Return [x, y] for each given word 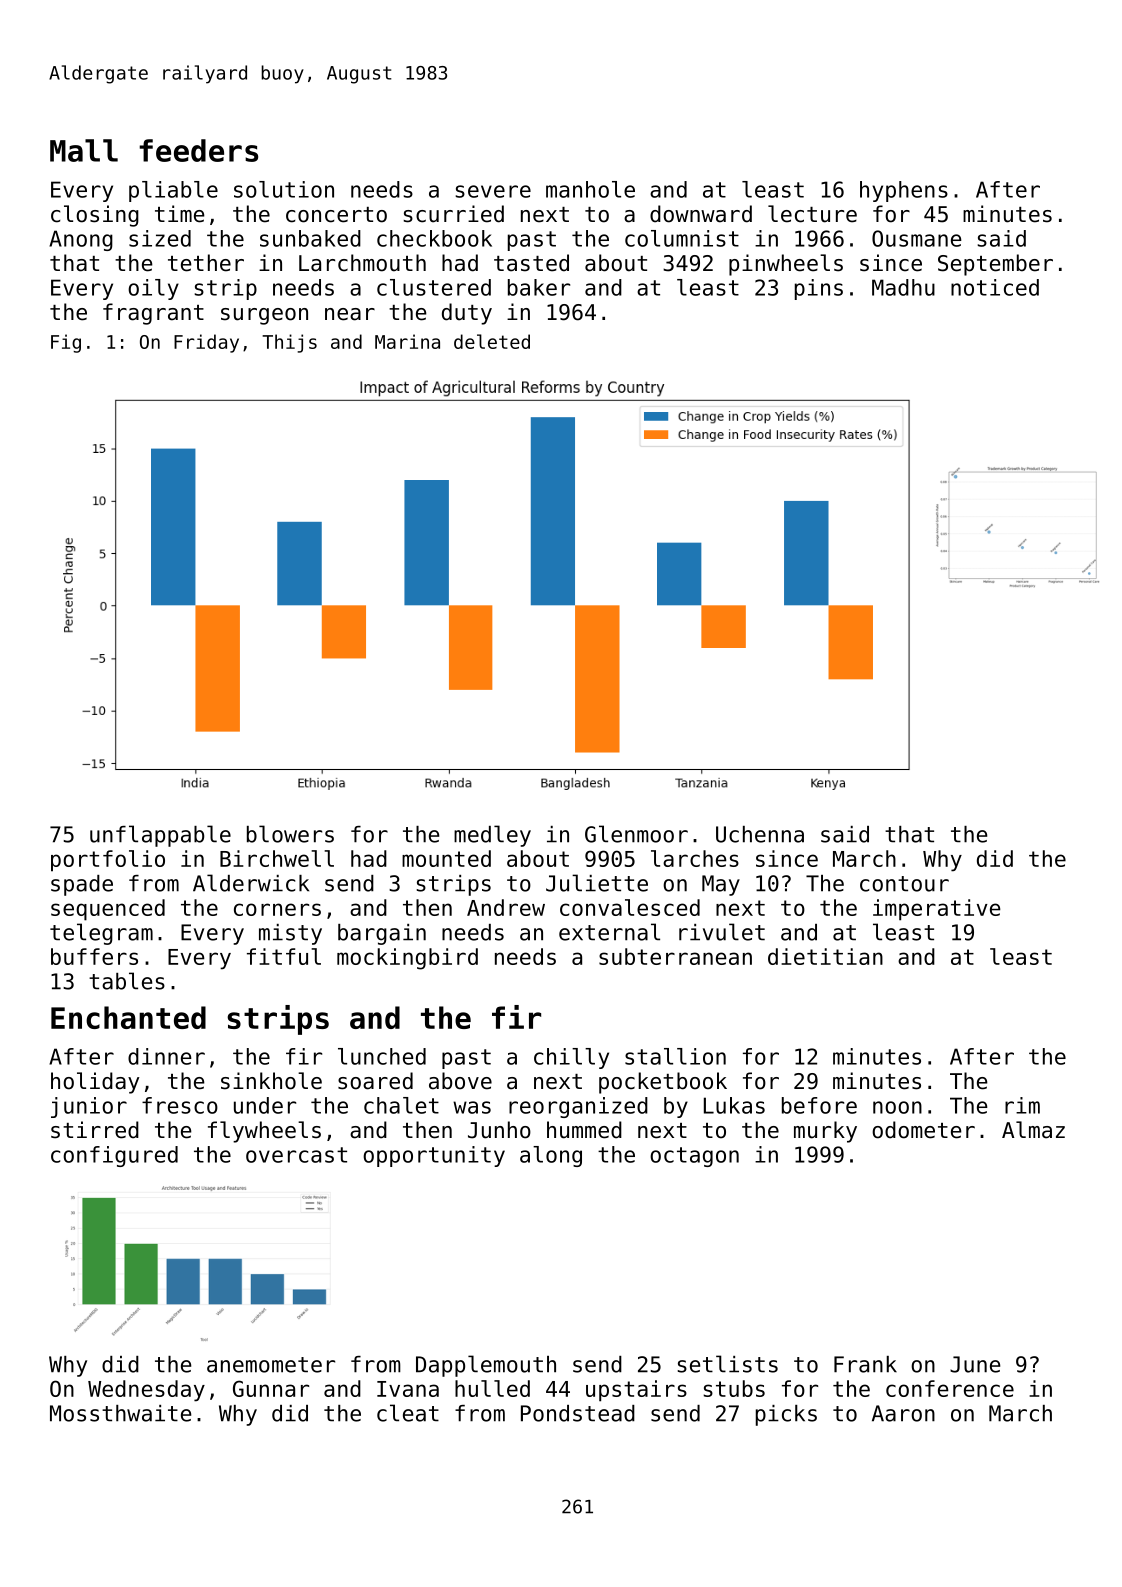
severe [493, 191]
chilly [571, 1058]
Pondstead [578, 1413]
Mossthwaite [120, 1413]
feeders [198, 150]
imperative [937, 910]
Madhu [903, 287]
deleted [492, 341]
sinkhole [271, 1081]
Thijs [289, 343]
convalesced [630, 907]
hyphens [904, 191]
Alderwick [251, 883]
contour [904, 884]
